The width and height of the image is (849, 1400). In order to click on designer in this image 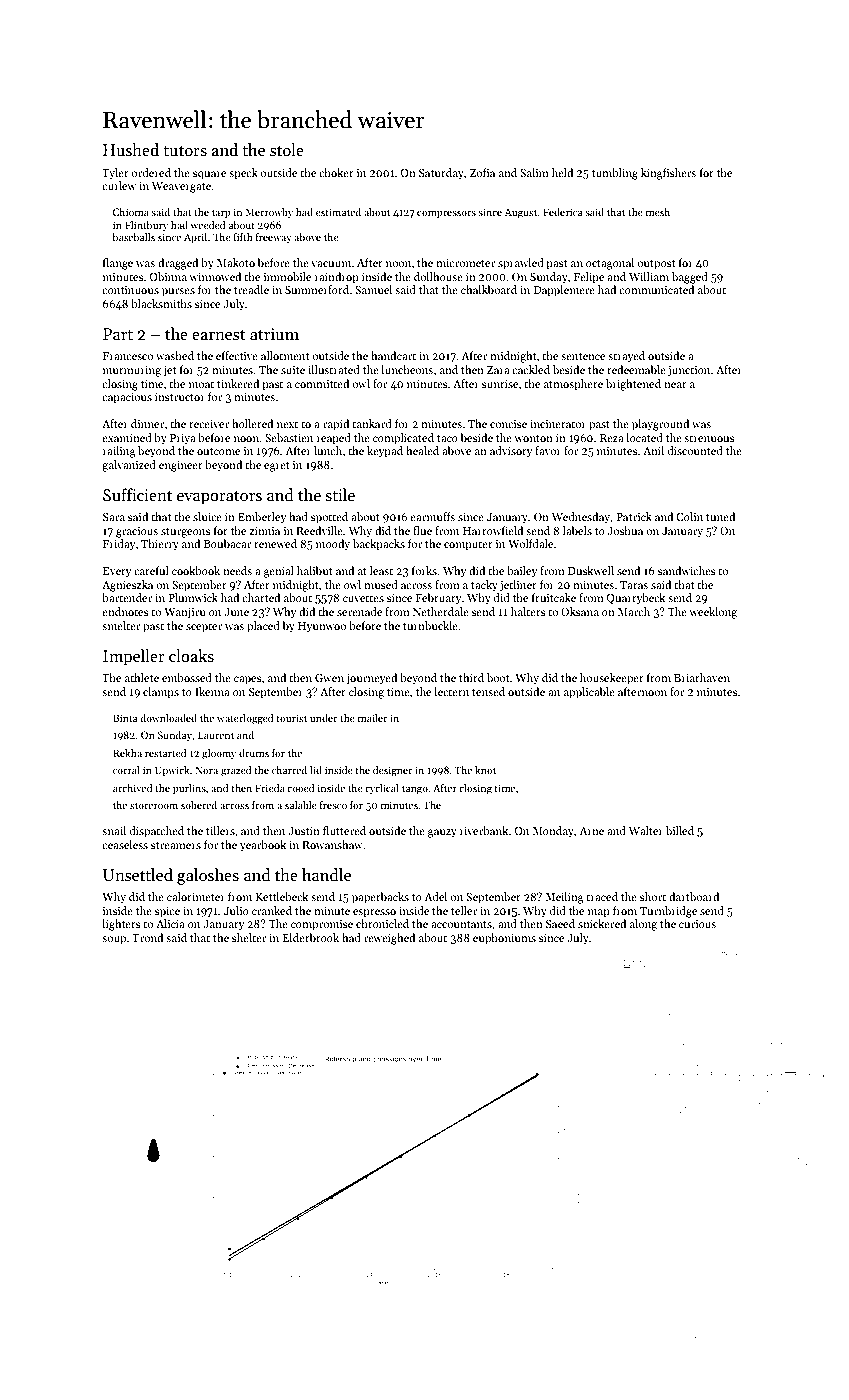, I will do `click(392, 771)`.
